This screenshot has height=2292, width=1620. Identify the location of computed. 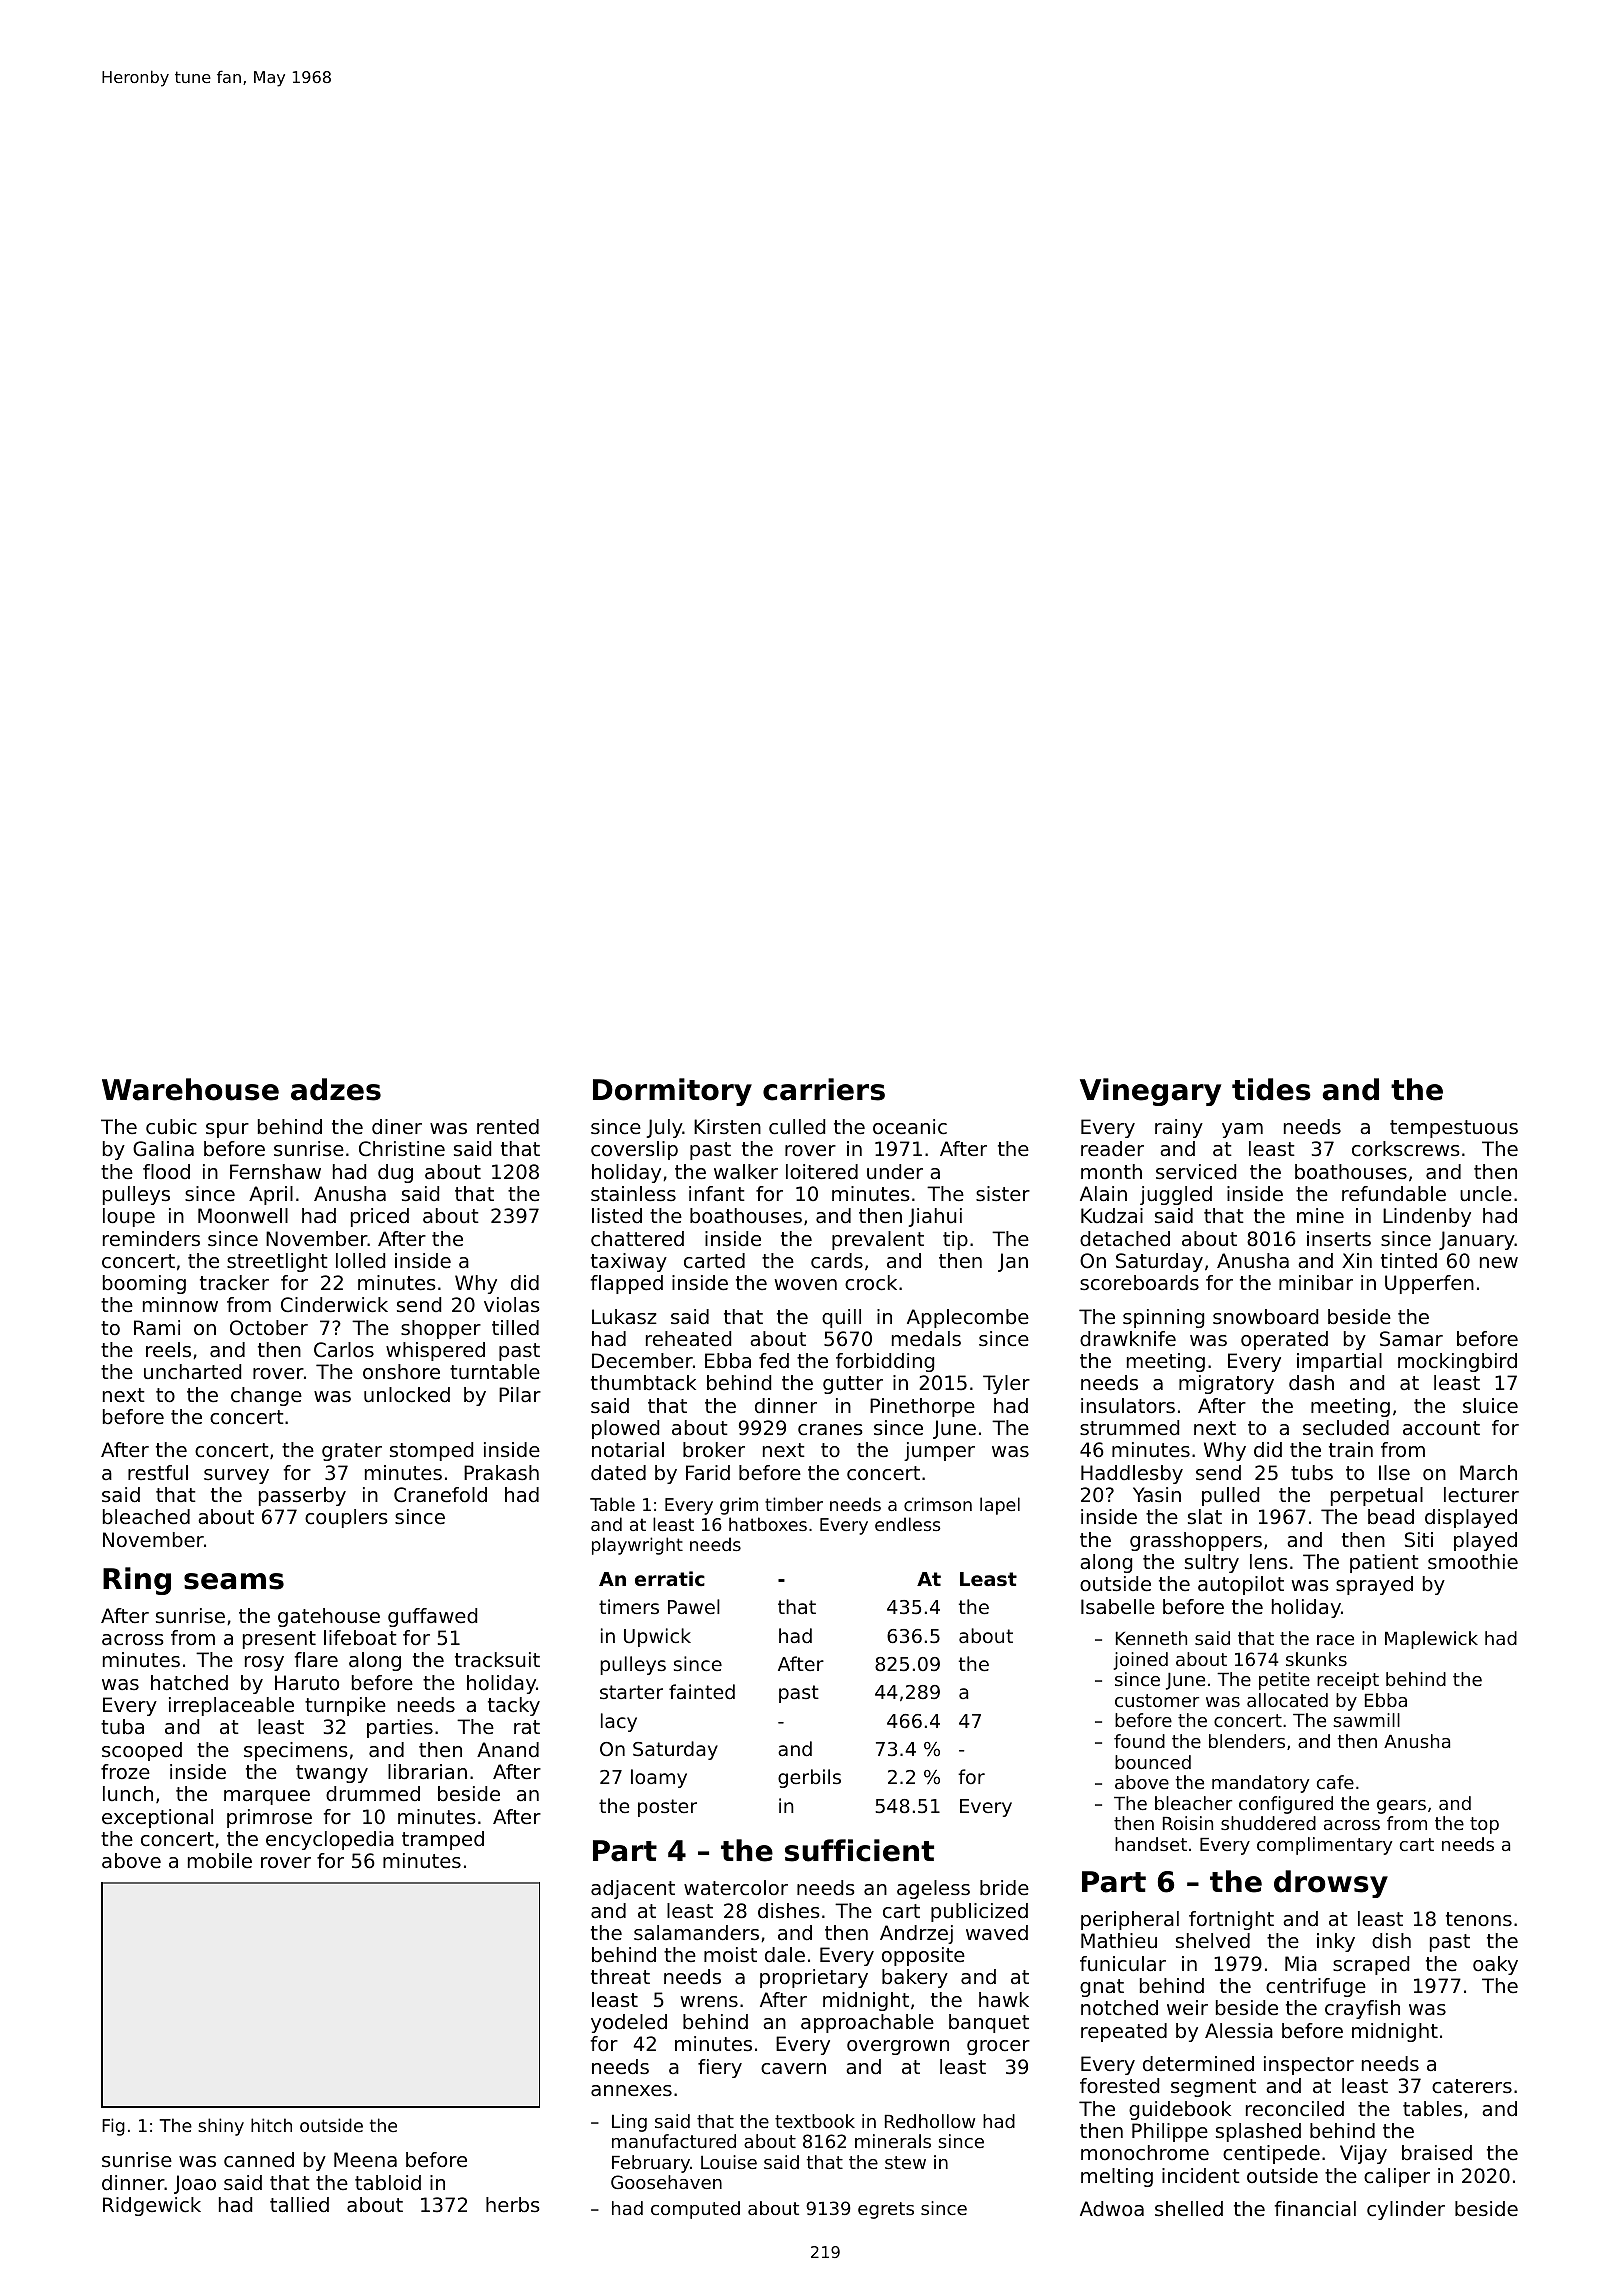
(695, 2210).
